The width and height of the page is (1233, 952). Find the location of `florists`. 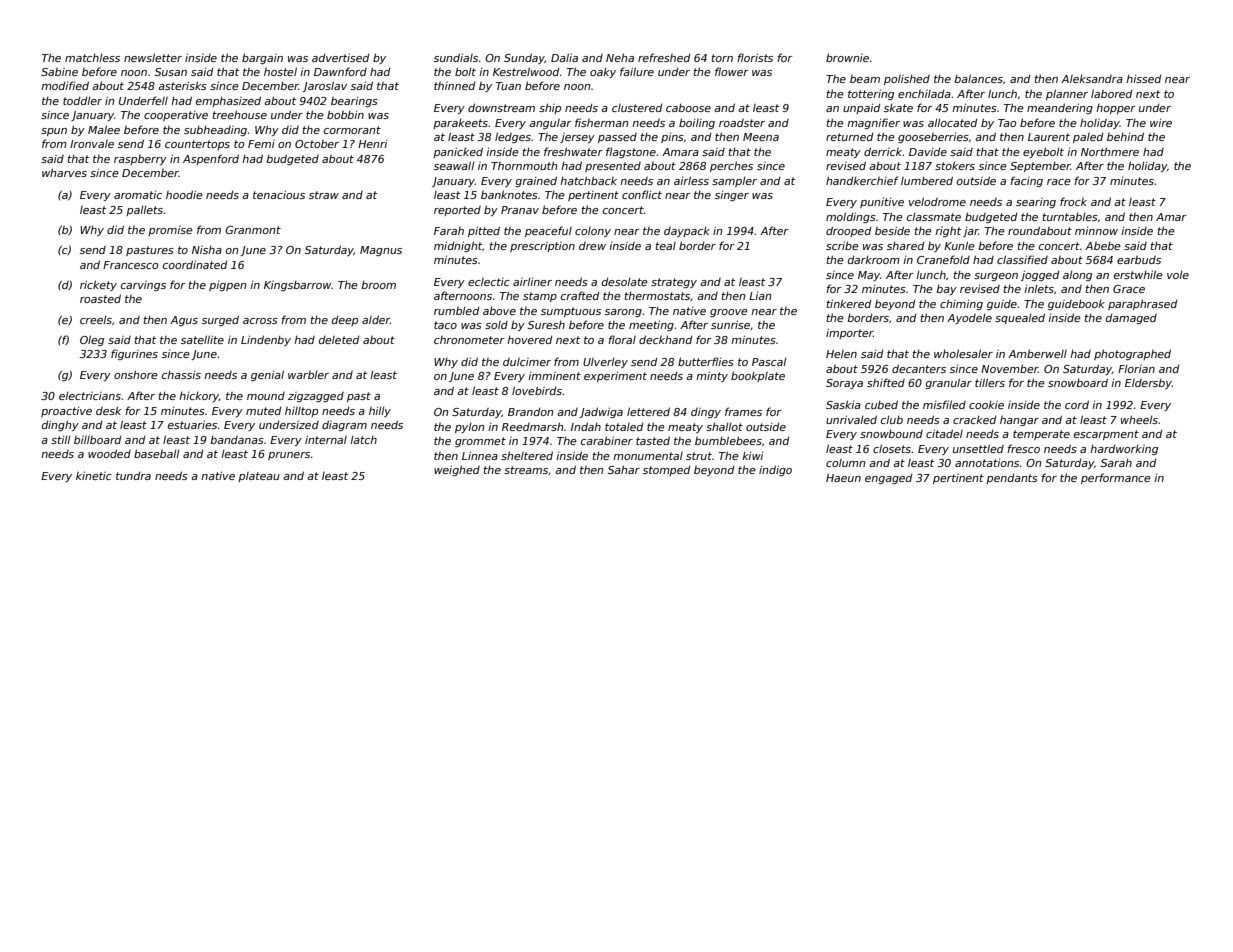

florists is located at coordinates (755, 57).
